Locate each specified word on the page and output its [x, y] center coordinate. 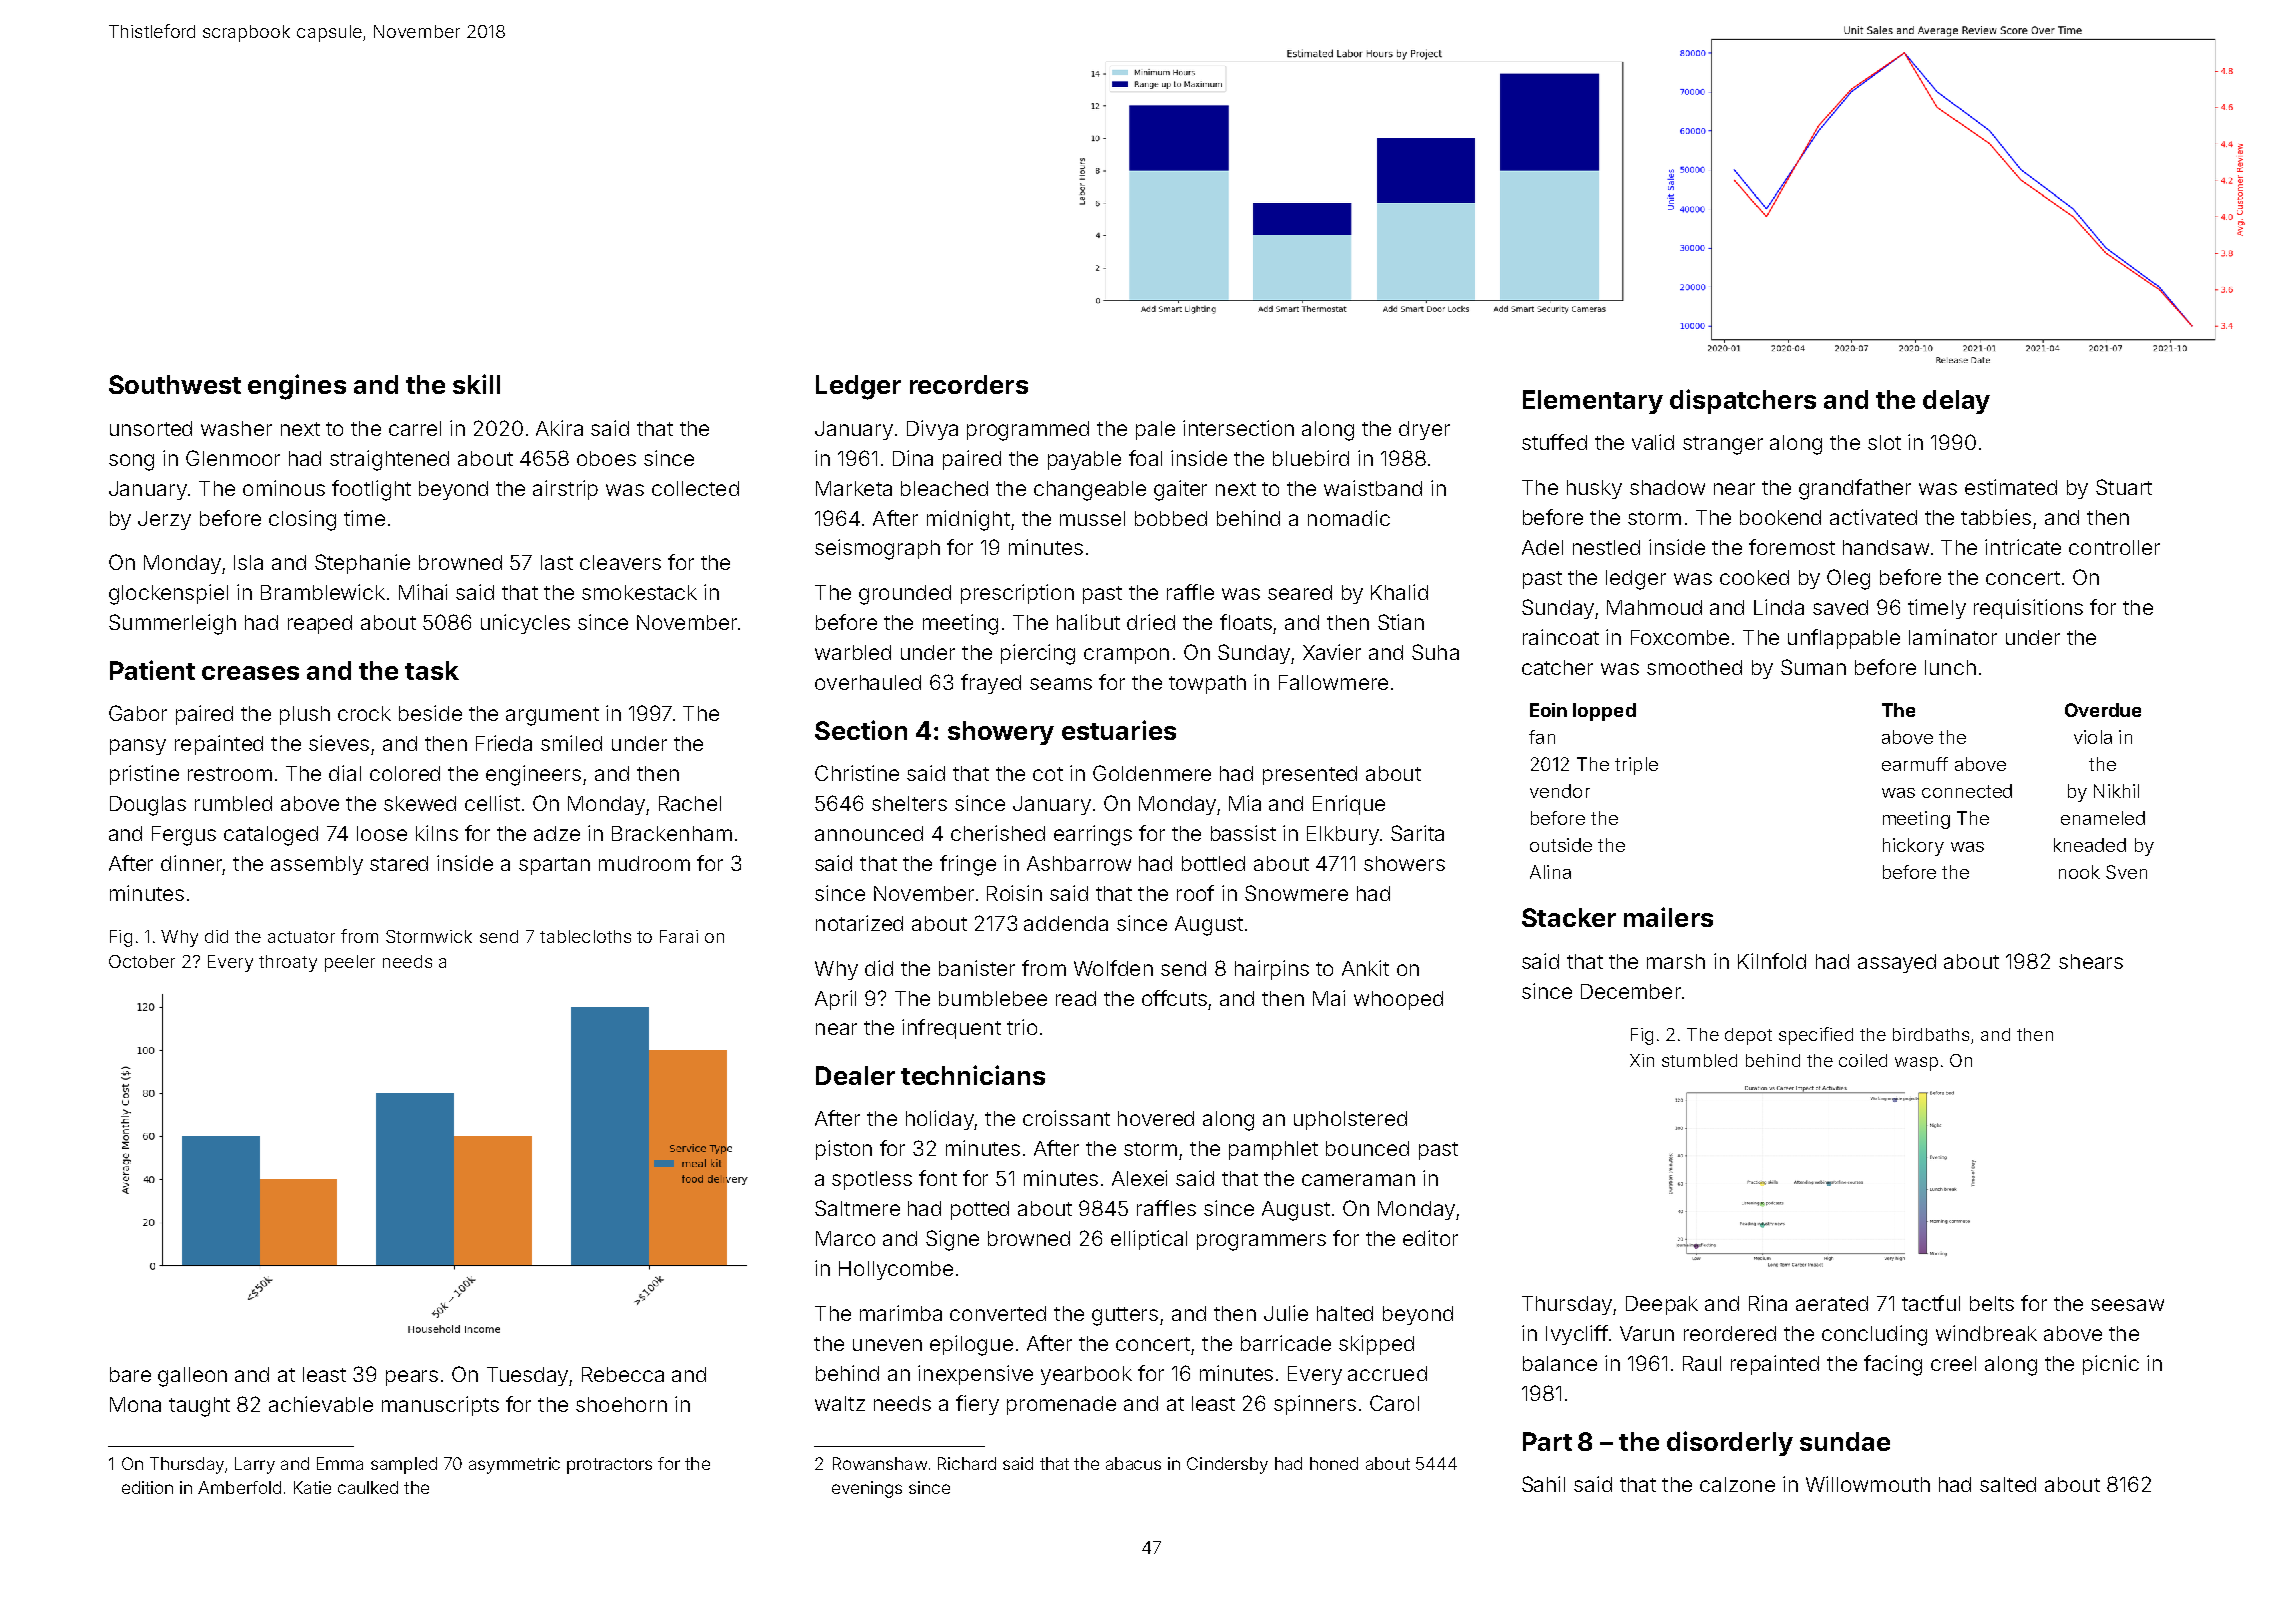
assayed [1897, 963]
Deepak [1662, 1305]
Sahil [1543, 1484]
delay [1956, 402]
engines [297, 387]
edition [147, 1487]
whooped [1398, 1000]
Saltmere [857, 1208]
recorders [969, 384]
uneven [887, 1345]
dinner [191, 863]
